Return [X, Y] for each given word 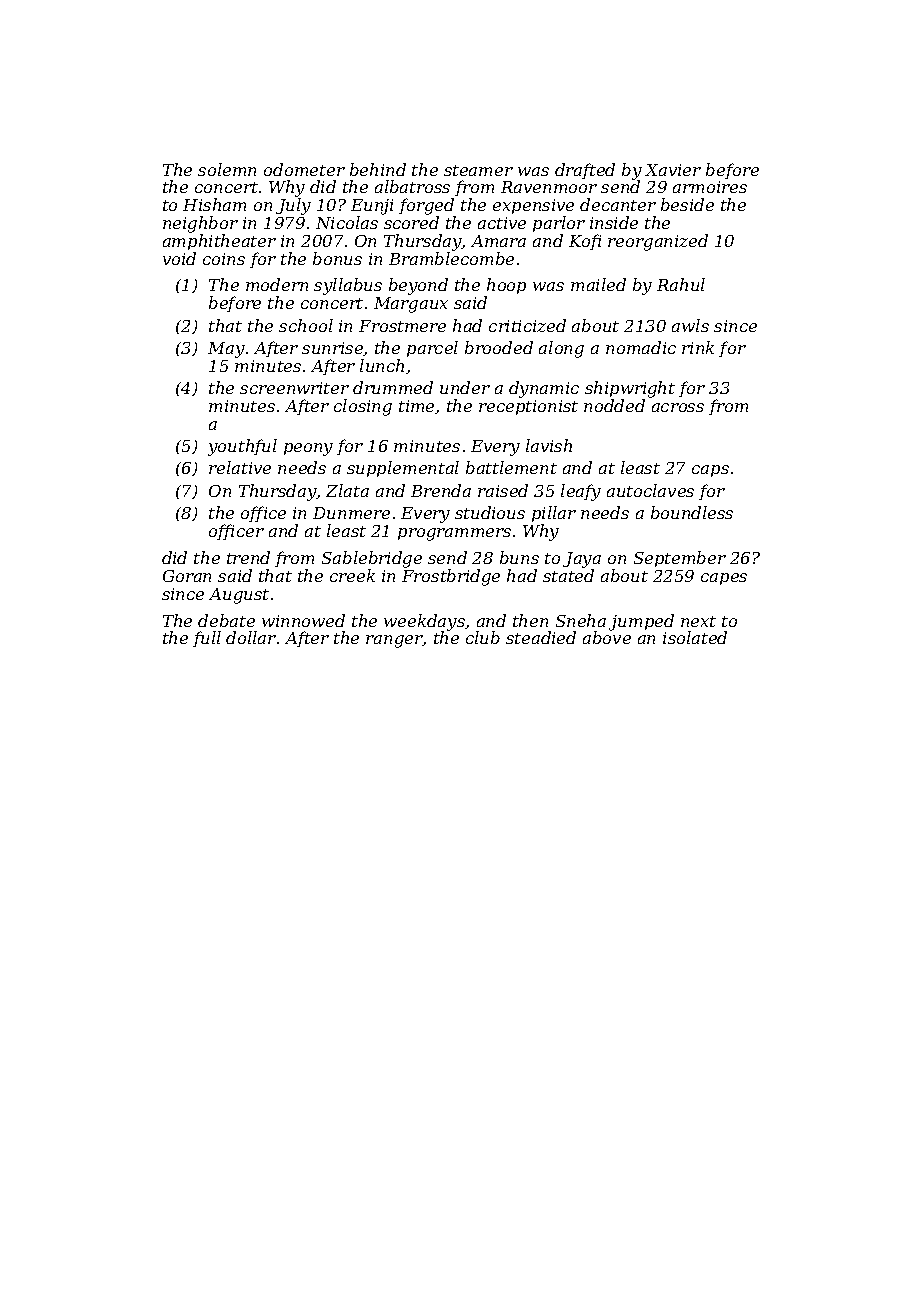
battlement [511, 467]
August [239, 596]
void [179, 258]
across [678, 407]
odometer [304, 169]
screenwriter [294, 388]
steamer [478, 170]
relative [240, 467]
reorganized [658, 242]
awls [690, 325]
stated [568, 575]
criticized [527, 325]
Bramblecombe [451, 258]
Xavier [673, 170]
